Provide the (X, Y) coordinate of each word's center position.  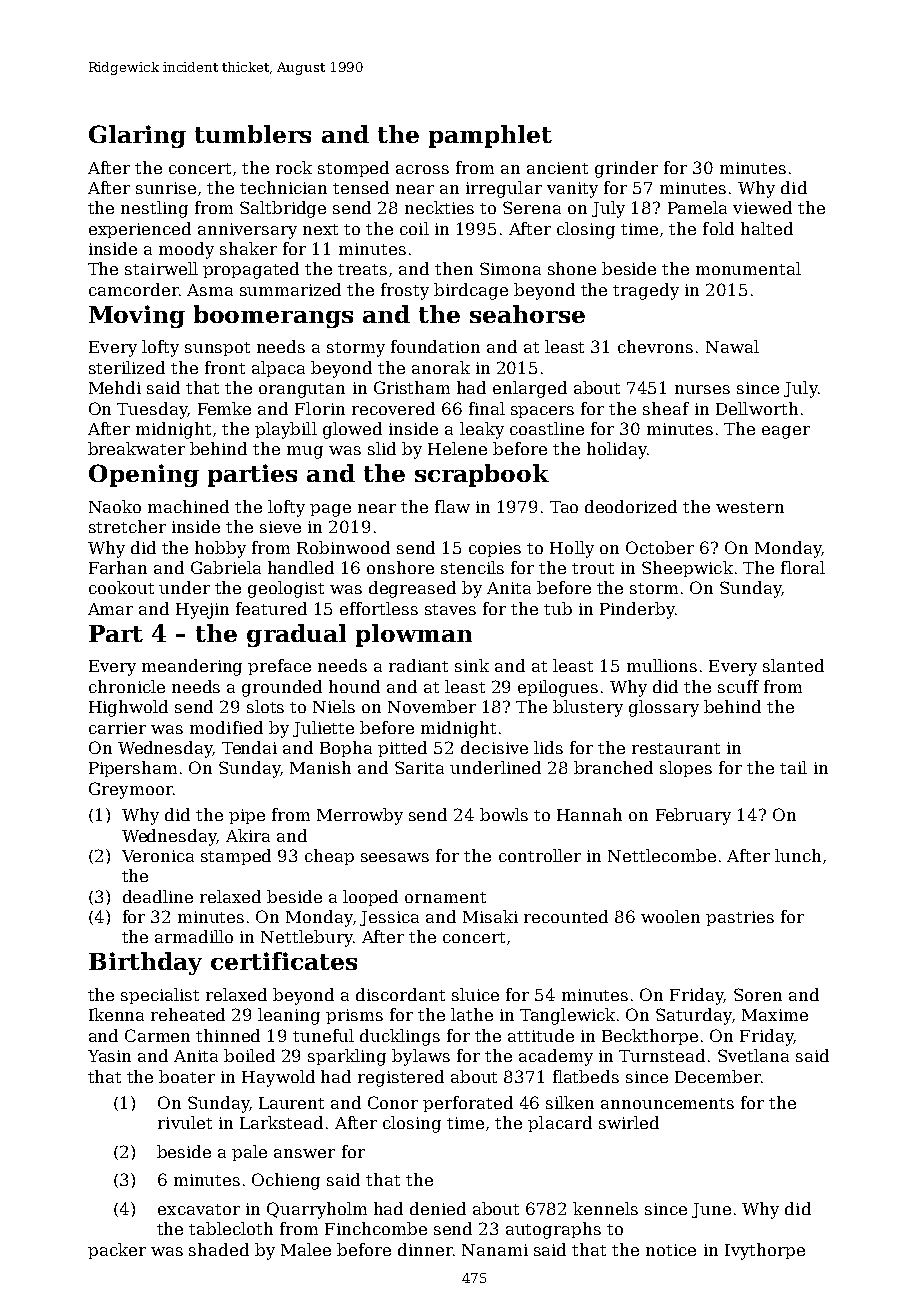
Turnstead (662, 1055)
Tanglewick (567, 1016)
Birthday (145, 963)
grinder (626, 169)
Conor (393, 1102)
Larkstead (281, 1122)
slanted (793, 665)
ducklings (400, 1037)
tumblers (253, 134)
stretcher (127, 526)
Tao (564, 507)
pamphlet (490, 136)
